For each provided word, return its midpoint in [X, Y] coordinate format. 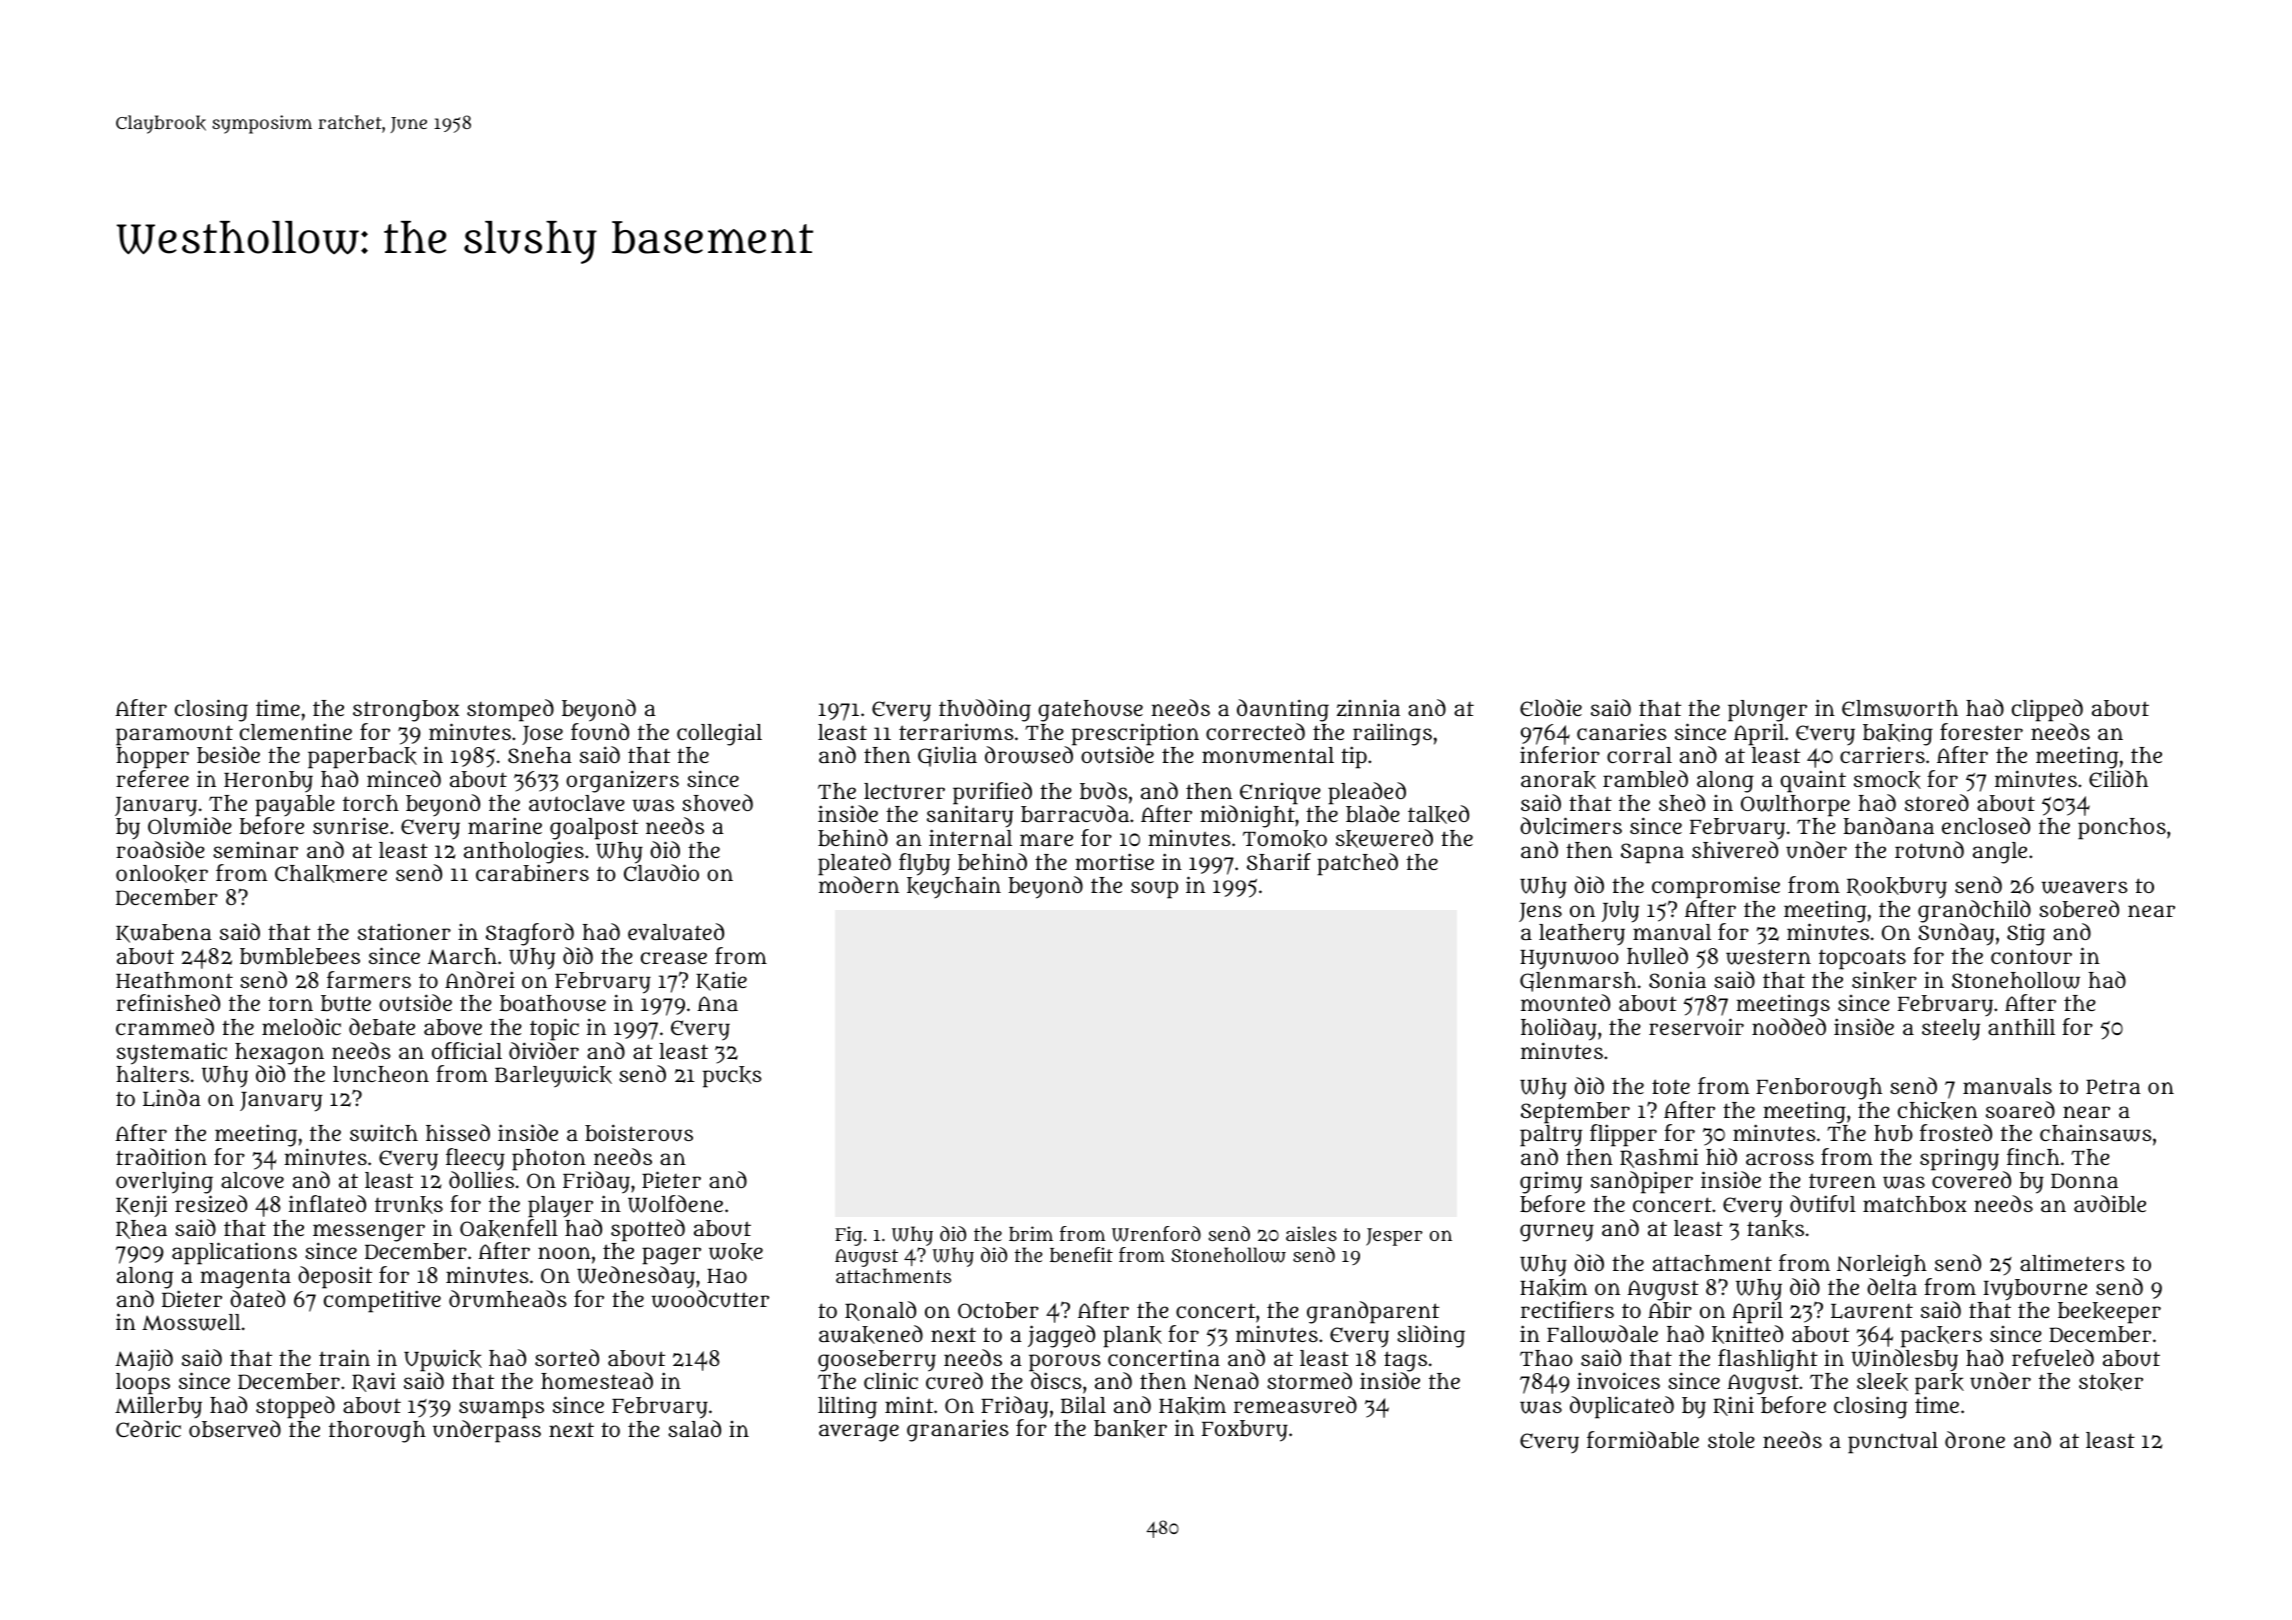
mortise [1114, 861]
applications [234, 1253]
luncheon [381, 1074]
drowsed [1029, 755]
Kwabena [164, 933]
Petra [2113, 1086]
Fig [848, 1236]
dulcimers [1571, 826]
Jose [542, 735]
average [859, 1433]
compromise [1716, 887]
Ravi [374, 1382]
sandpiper [1642, 1182]
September [1575, 1113]
